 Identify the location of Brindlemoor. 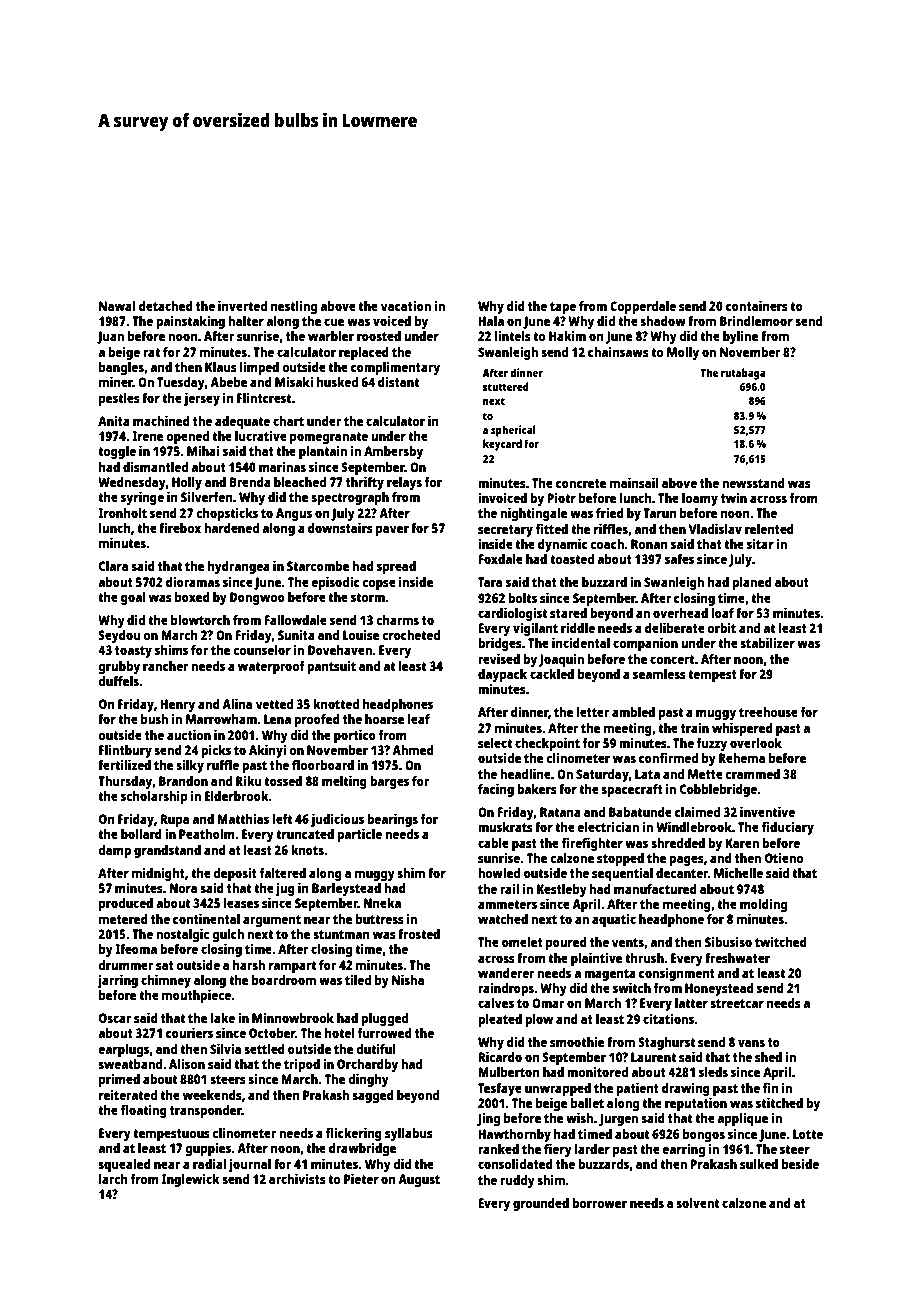
(756, 320).
